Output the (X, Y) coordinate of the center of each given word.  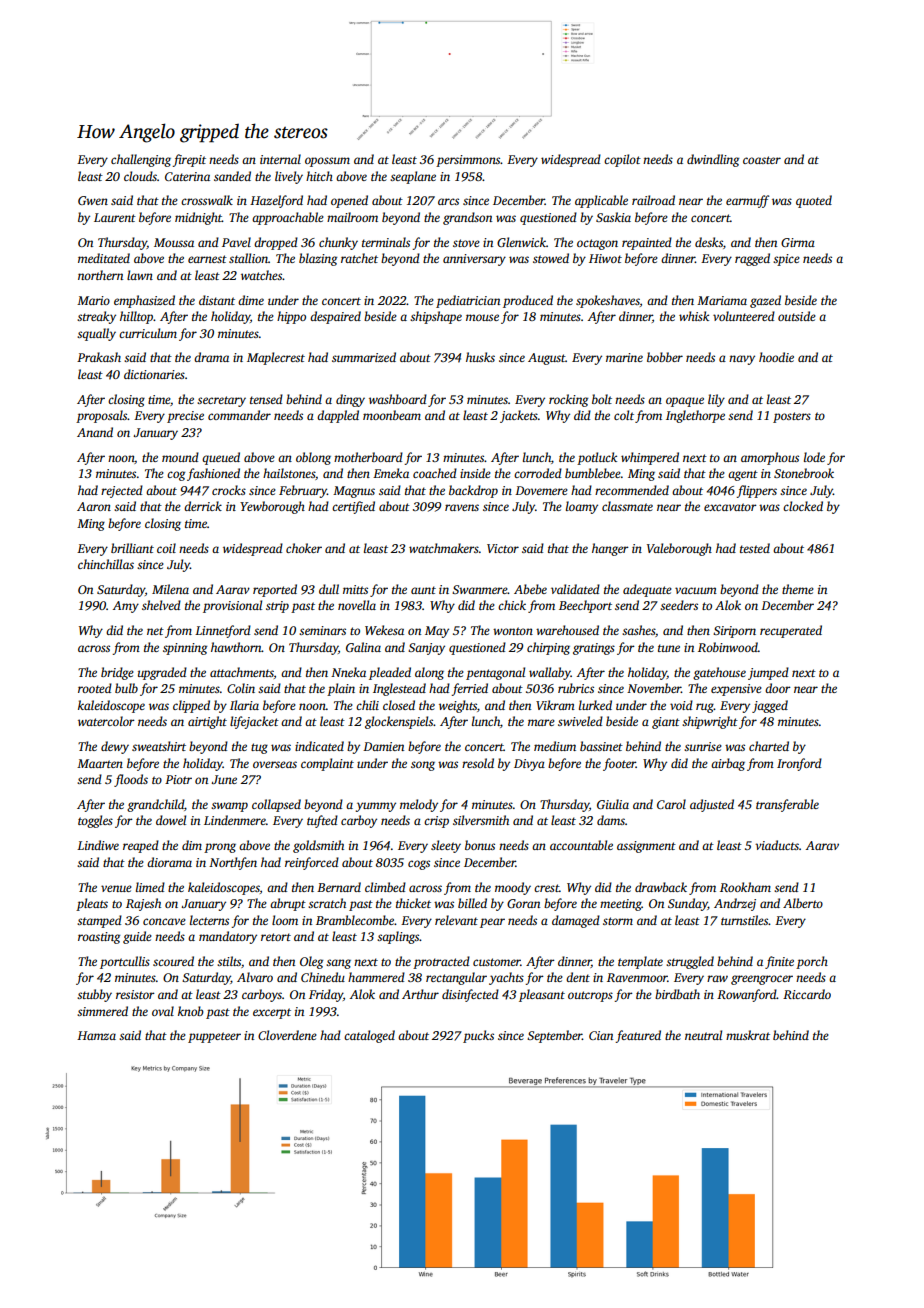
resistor (135, 994)
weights (458, 706)
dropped (276, 243)
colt (624, 415)
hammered (376, 977)
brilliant (132, 548)
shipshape (436, 317)
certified (353, 507)
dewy (115, 747)
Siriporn (734, 632)
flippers (756, 491)
